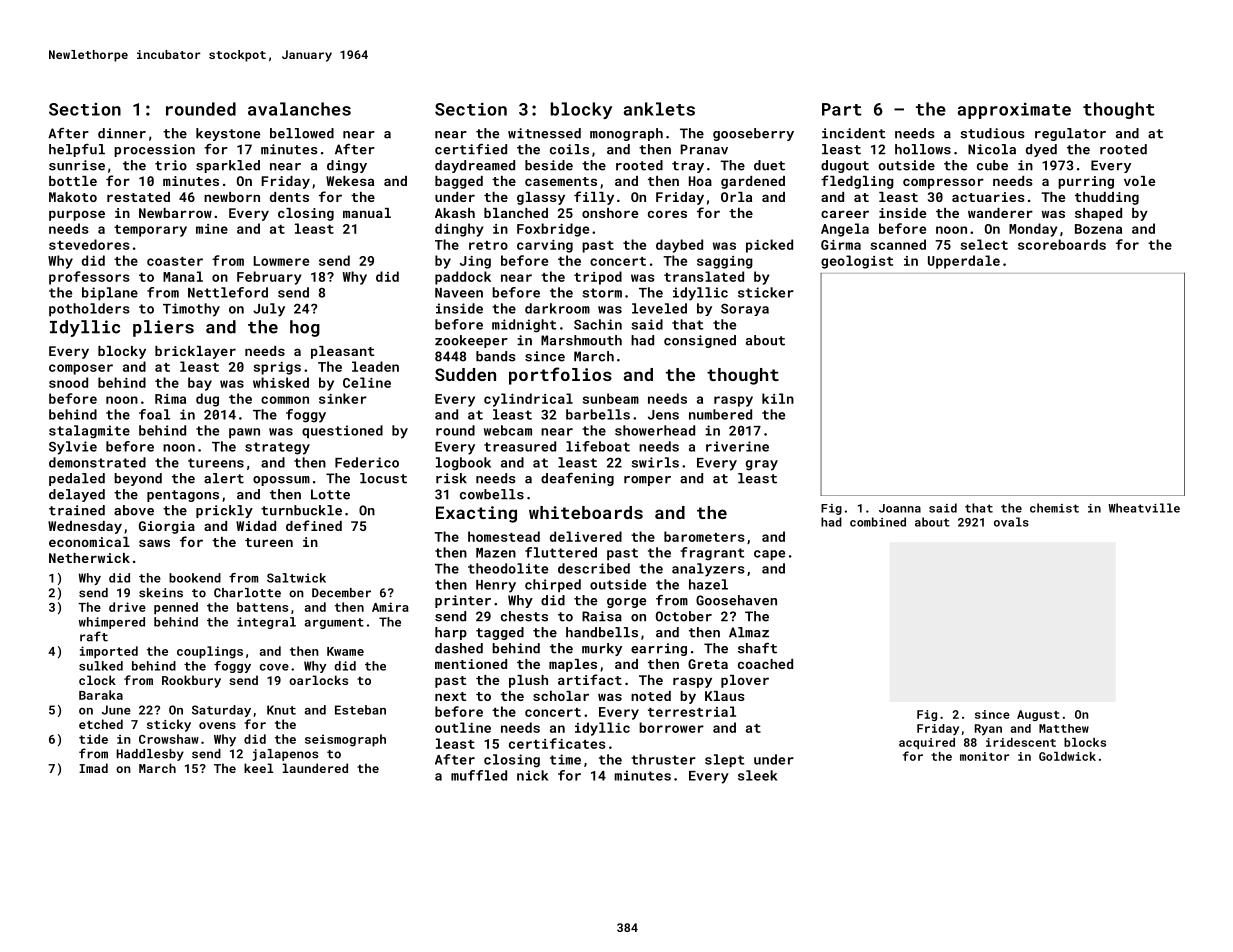  What do you see at coordinates (544, 133) in the screenshot?
I see `witnessed` at bounding box center [544, 133].
